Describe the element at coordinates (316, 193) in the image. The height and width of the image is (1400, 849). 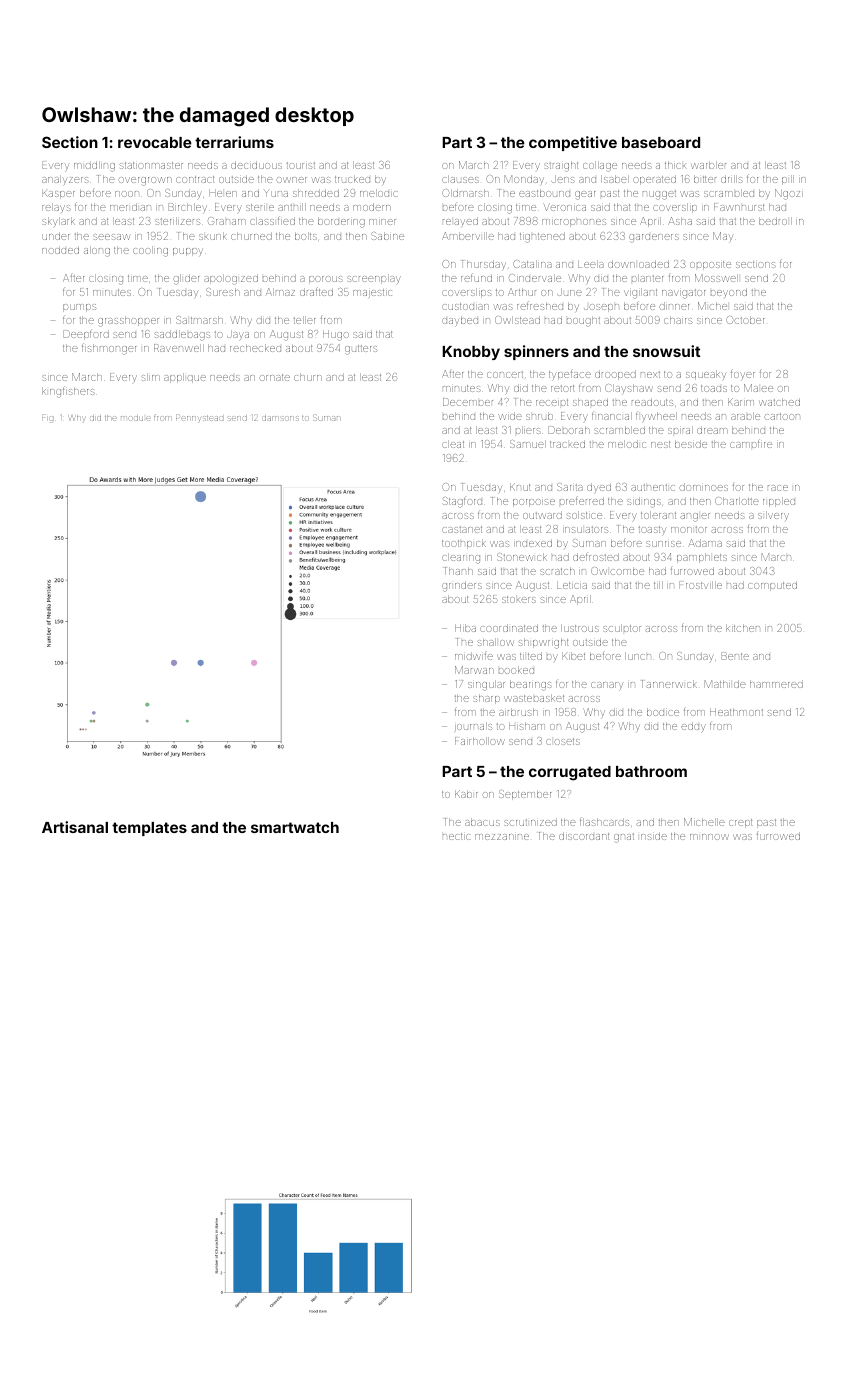
I see `shredded` at that location.
